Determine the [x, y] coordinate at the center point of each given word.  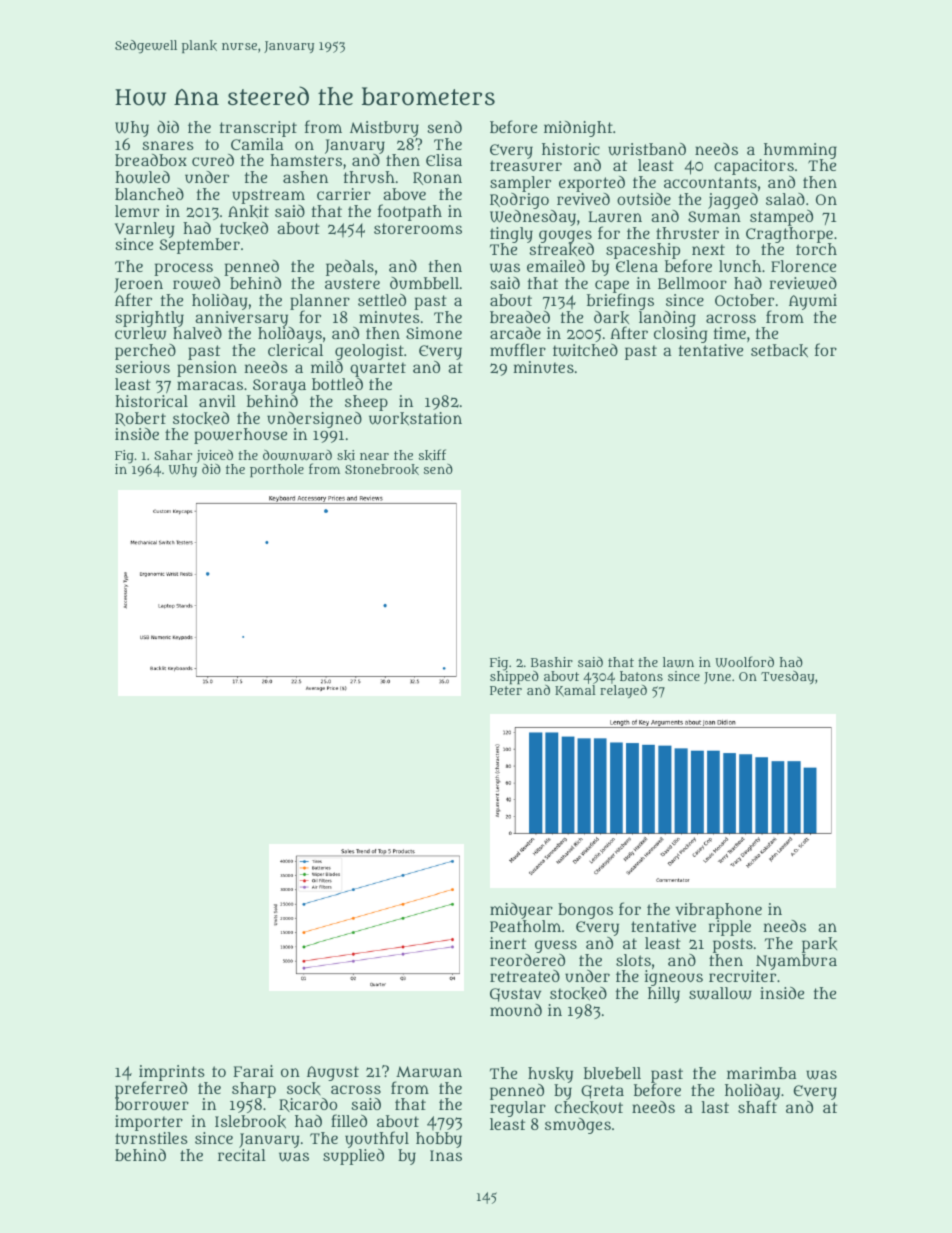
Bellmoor [692, 283]
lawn [678, 662]
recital [242, 1155]
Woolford [744, 661]
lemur [137, 211]
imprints [172, 1073]
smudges [578, 1126]
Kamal [575, 691]
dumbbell [424, 283]
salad [785, 199]
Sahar [173, 455]
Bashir [552, 662]
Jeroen [138, 286]
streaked [561, 249]
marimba [761, 1073]
